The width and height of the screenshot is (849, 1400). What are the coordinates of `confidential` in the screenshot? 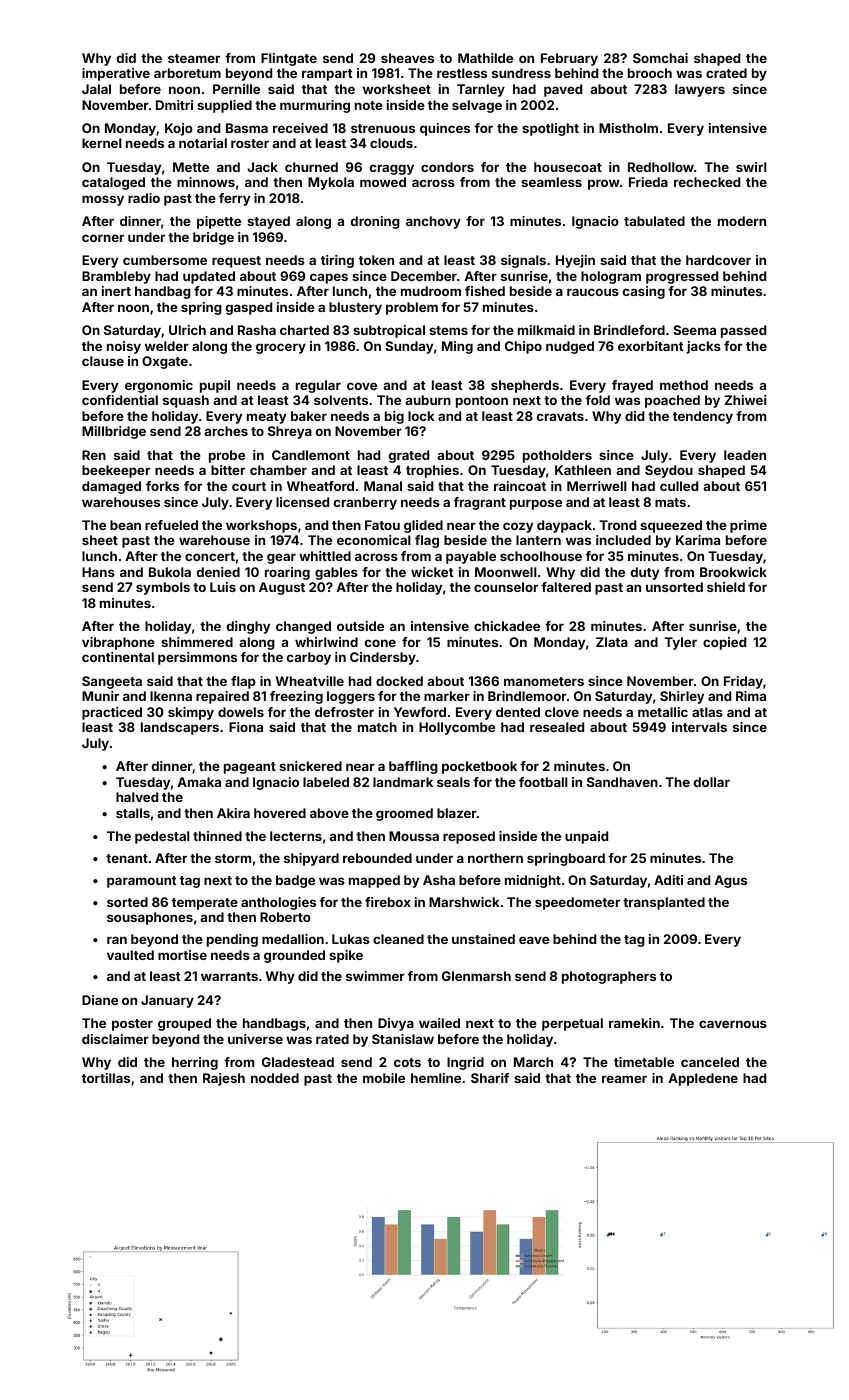 It's located at (120, 400).
